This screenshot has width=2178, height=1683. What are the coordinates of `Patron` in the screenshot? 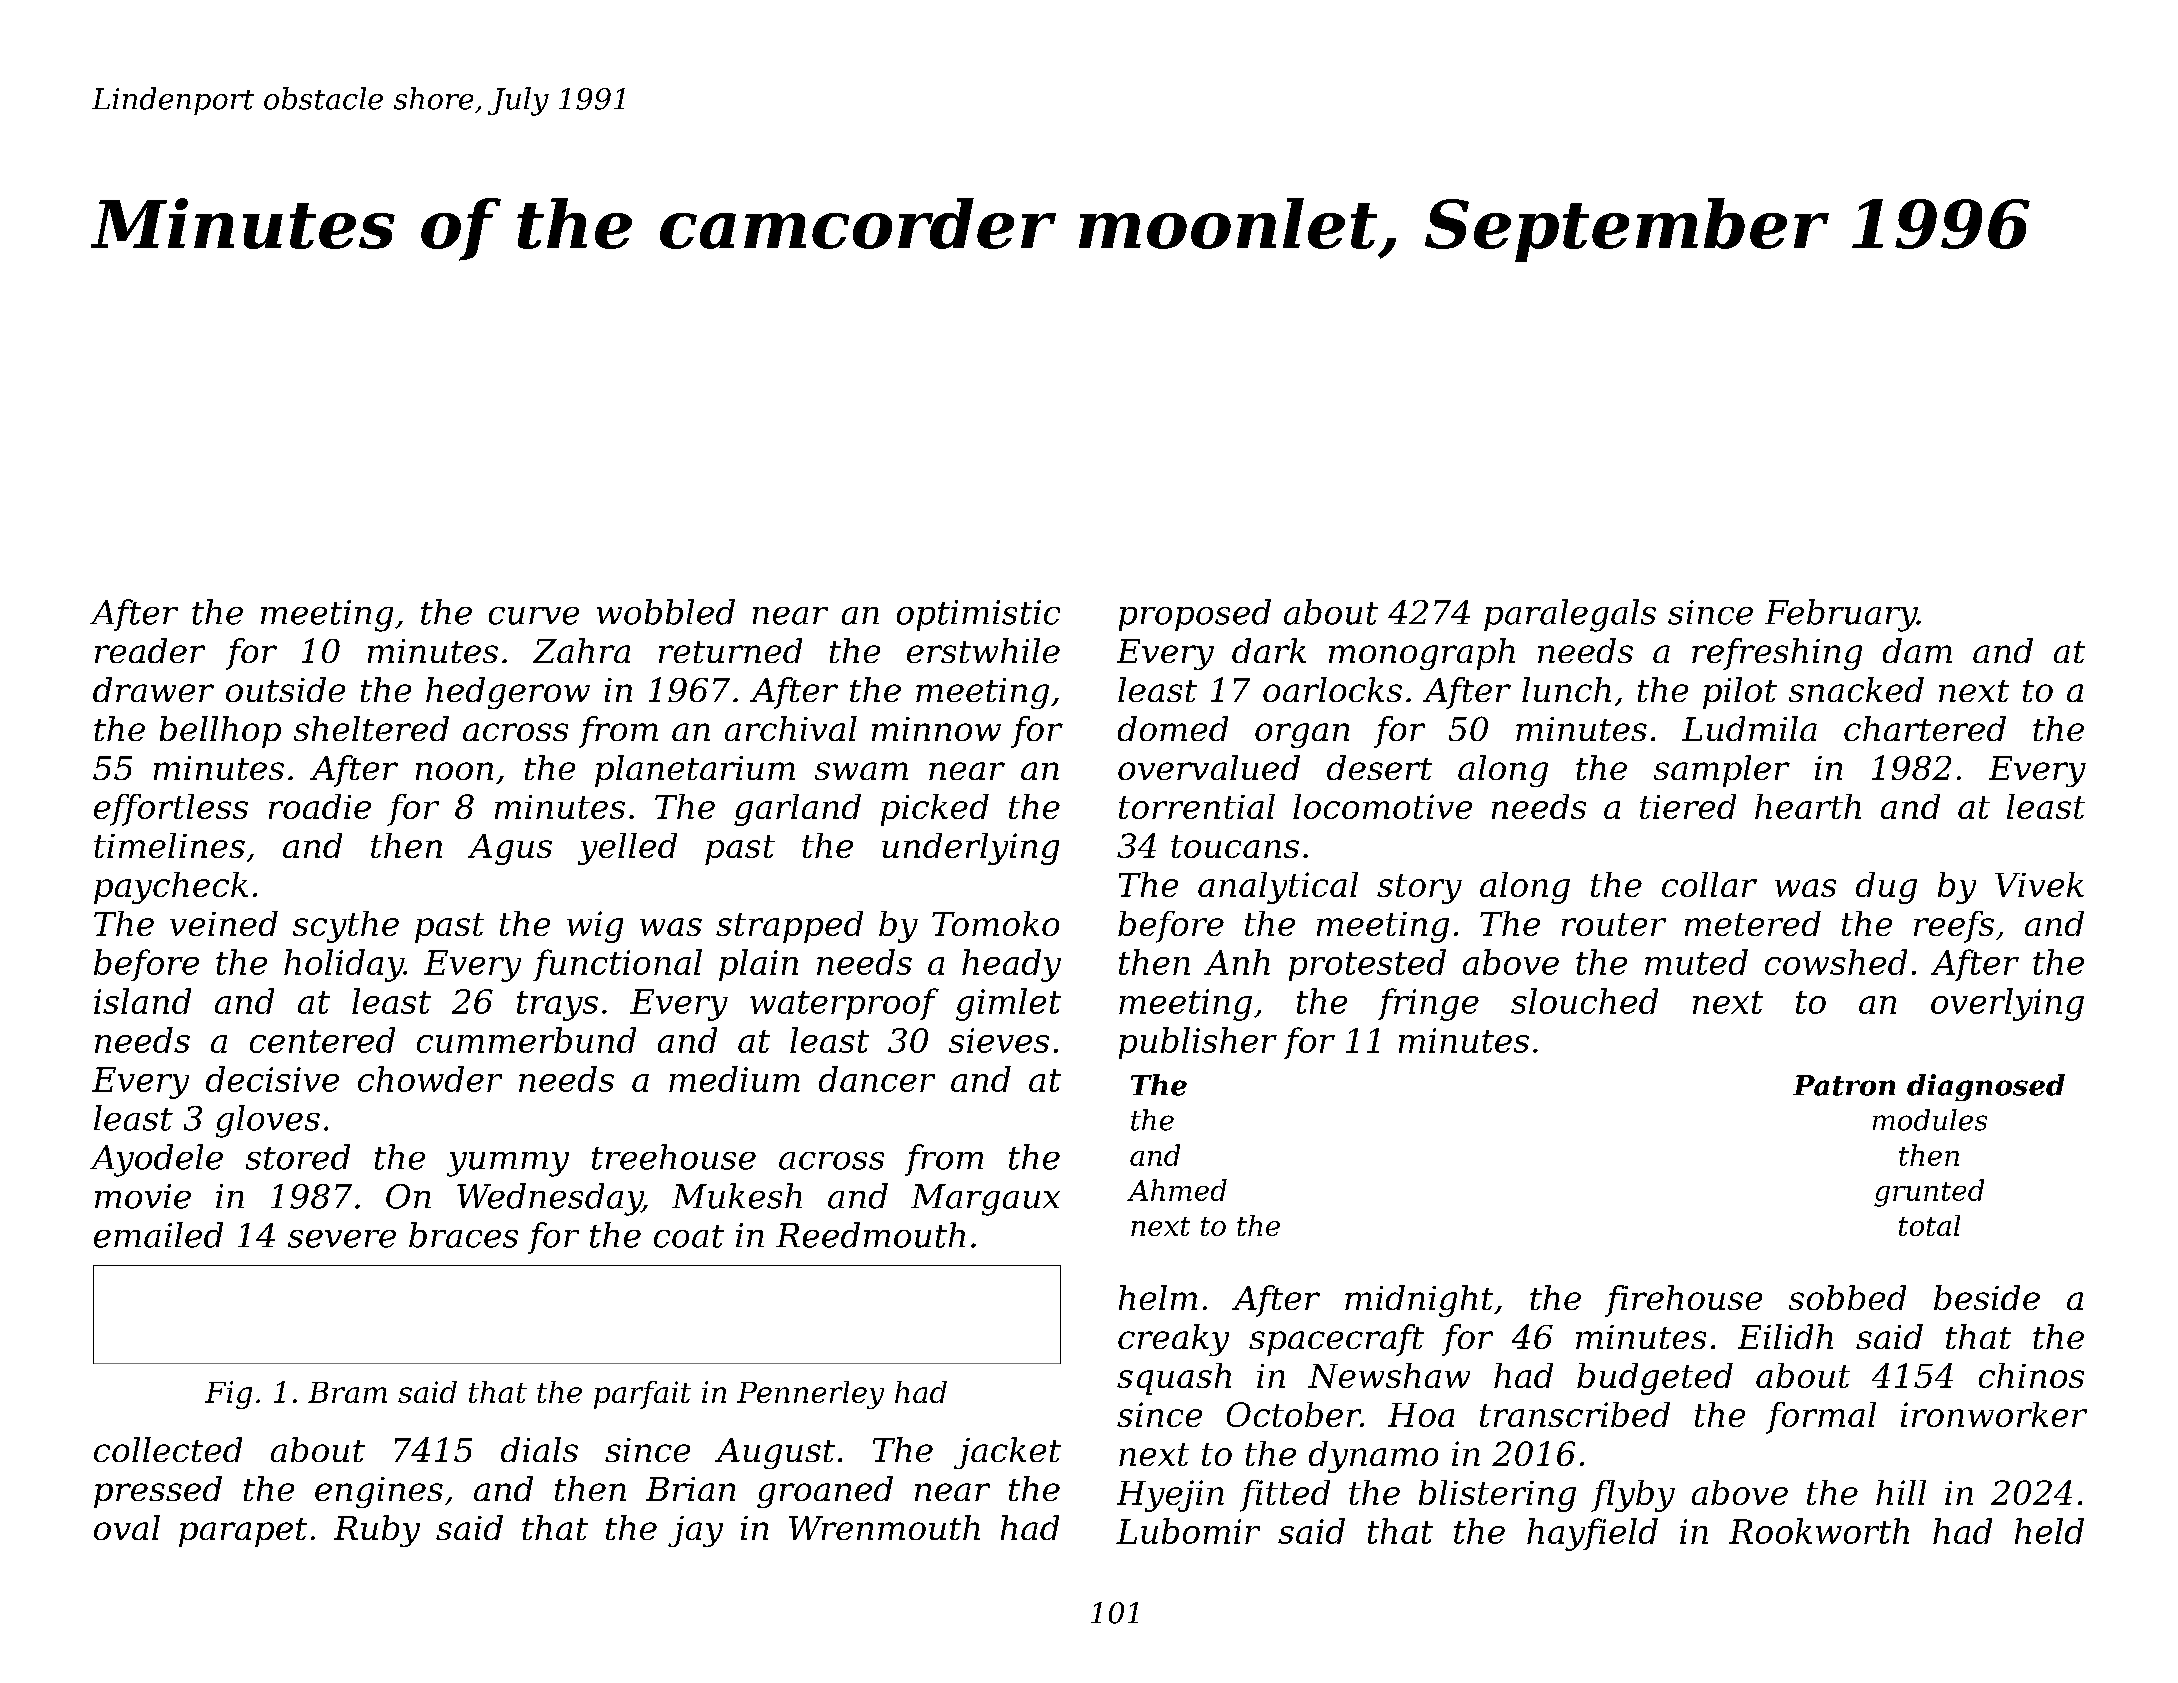 It's located at (1844, 1085).
